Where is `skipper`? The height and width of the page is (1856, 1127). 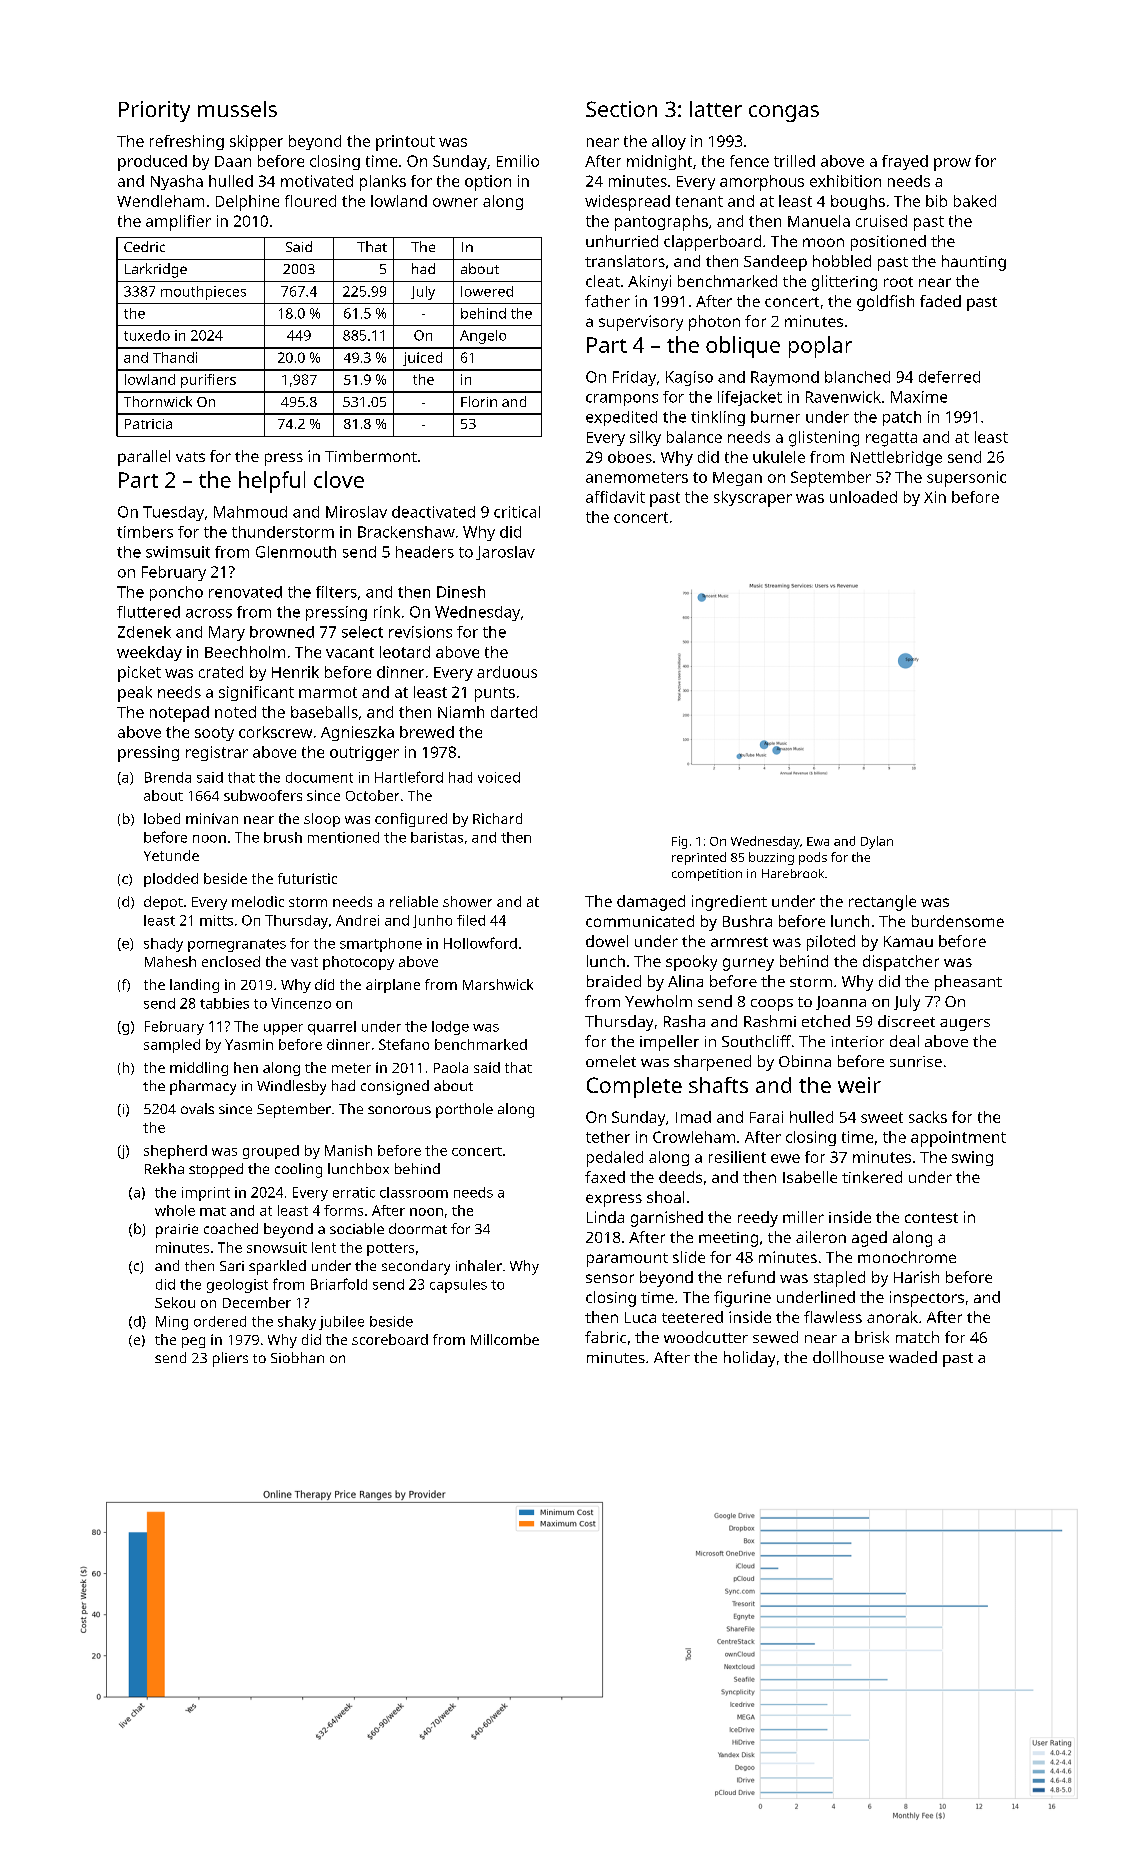
skipper is located at coordinates (256, 143).
